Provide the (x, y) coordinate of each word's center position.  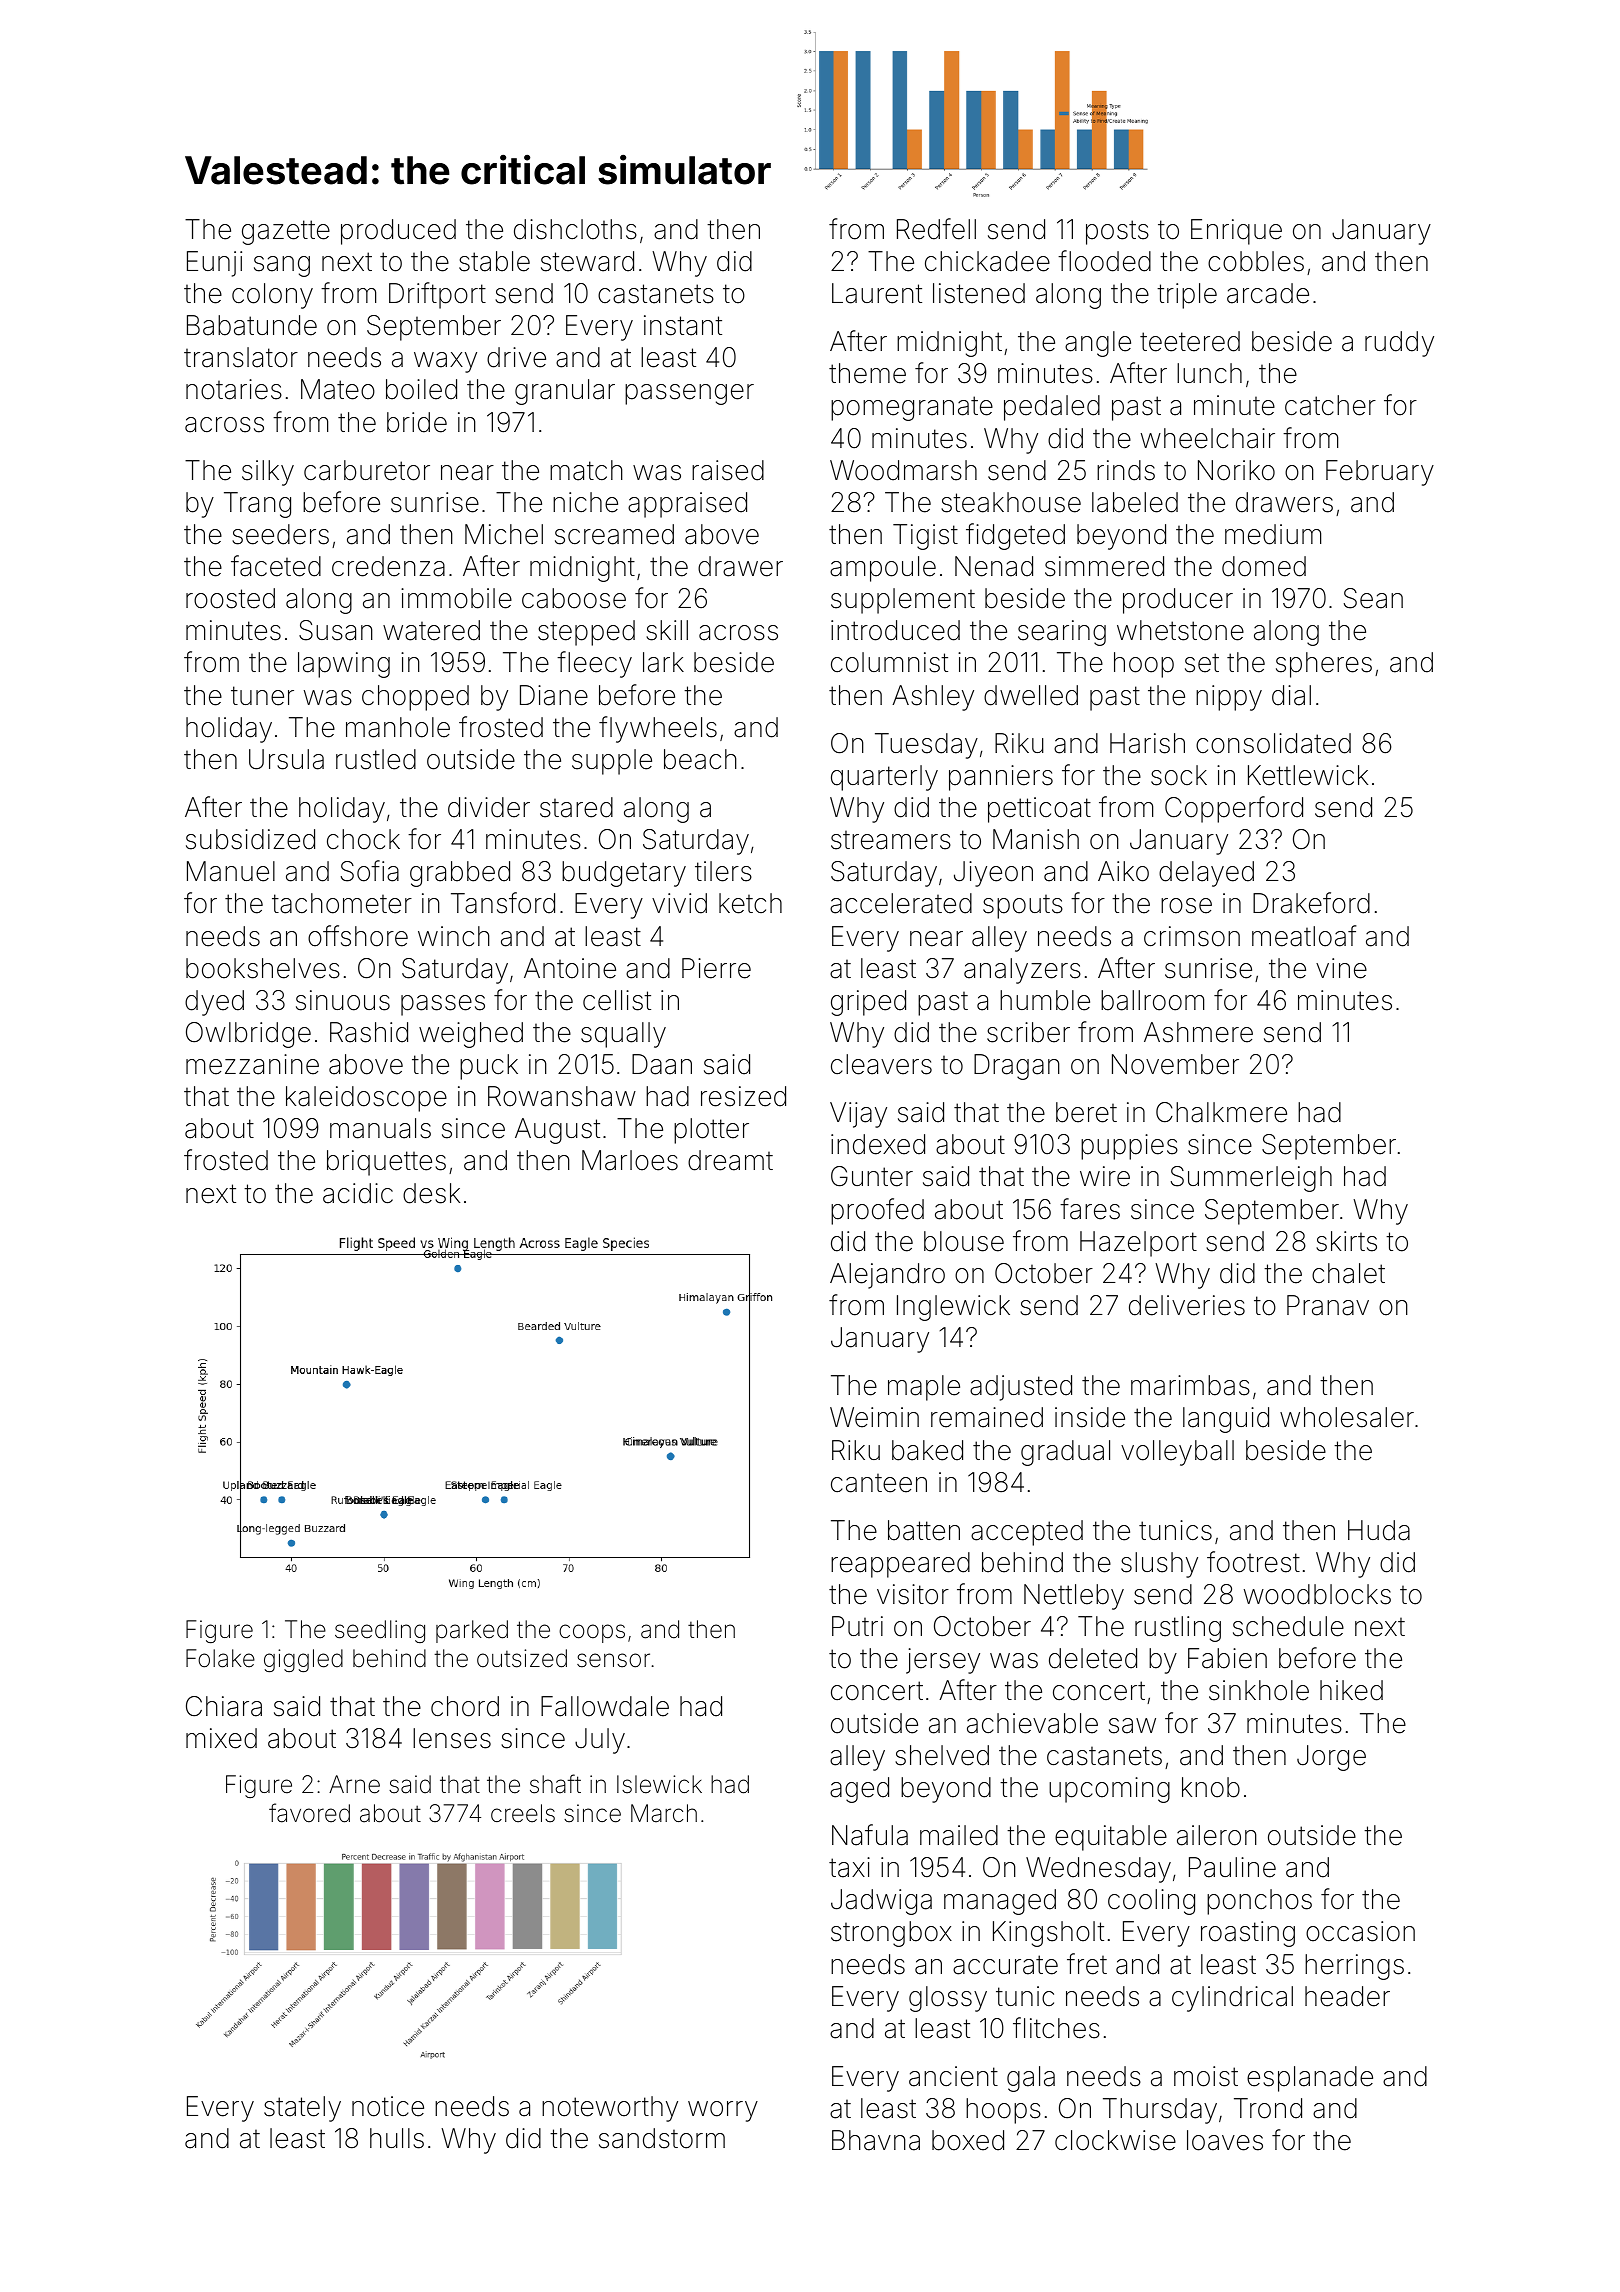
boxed (968, 2140)
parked (472, 1631)
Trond (1268, 2108)
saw (1132, 1726)
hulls (397, 2138)
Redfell (936, 229)
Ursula (286, 759)
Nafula (870, 1835)
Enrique (1236, 232)
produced (398, 232)
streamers (891, 840)
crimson (1192, 936)
